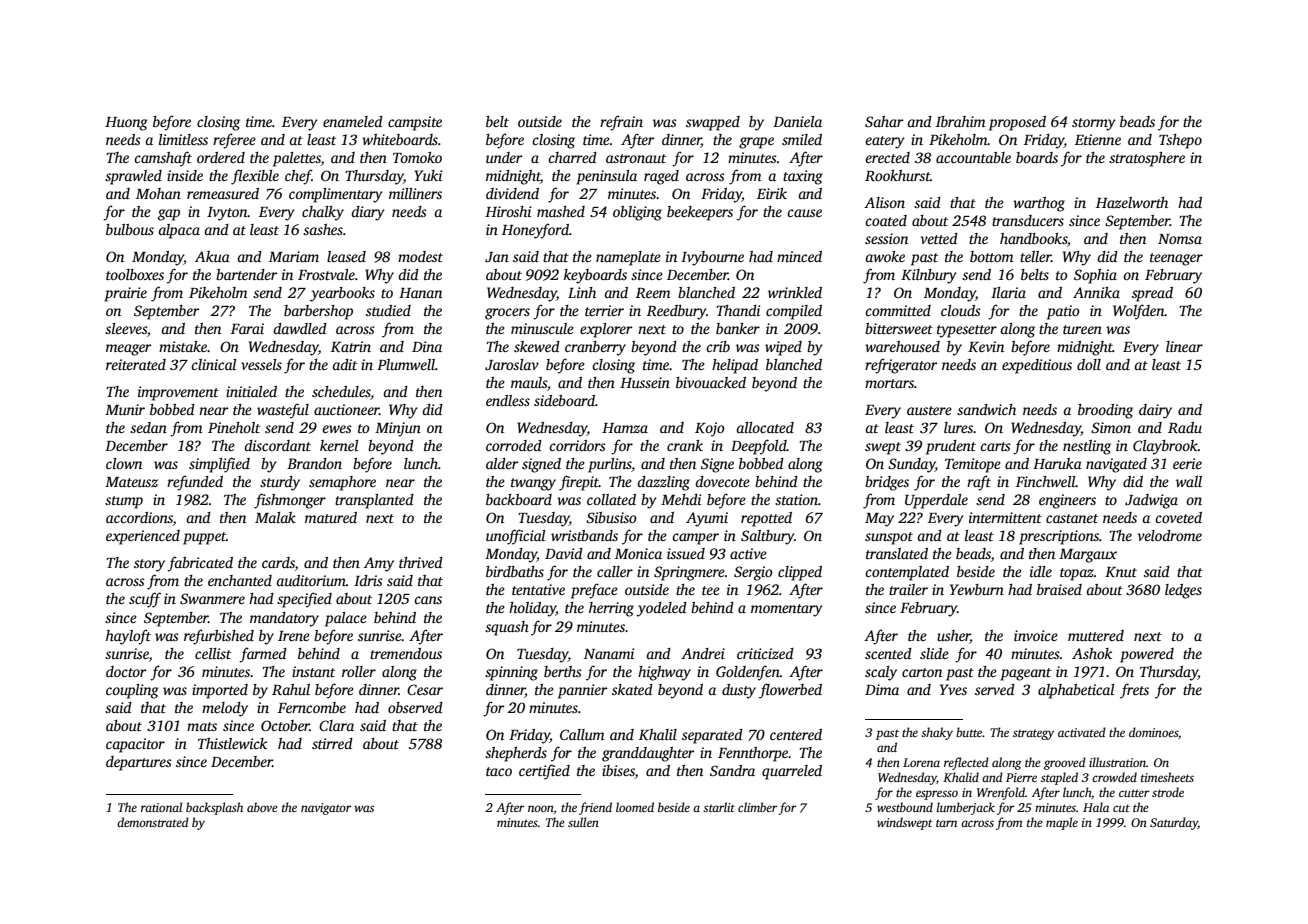  What do you see at coordinates (1098, 139) in the screenshot?
I see `Etienne` at bounding box center [1098, 139].
